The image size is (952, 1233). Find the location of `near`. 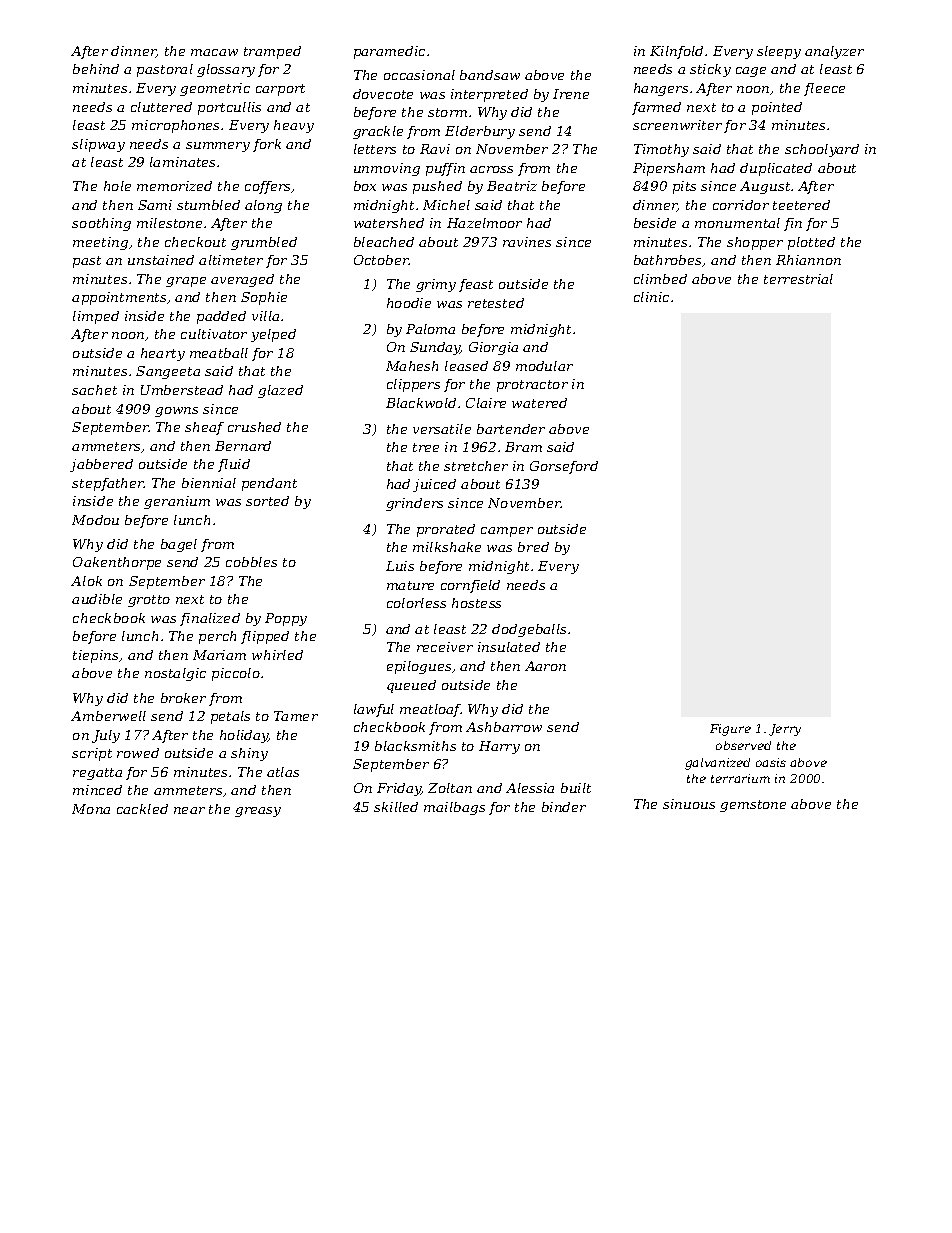

near is located at coordinates (189, 810).
